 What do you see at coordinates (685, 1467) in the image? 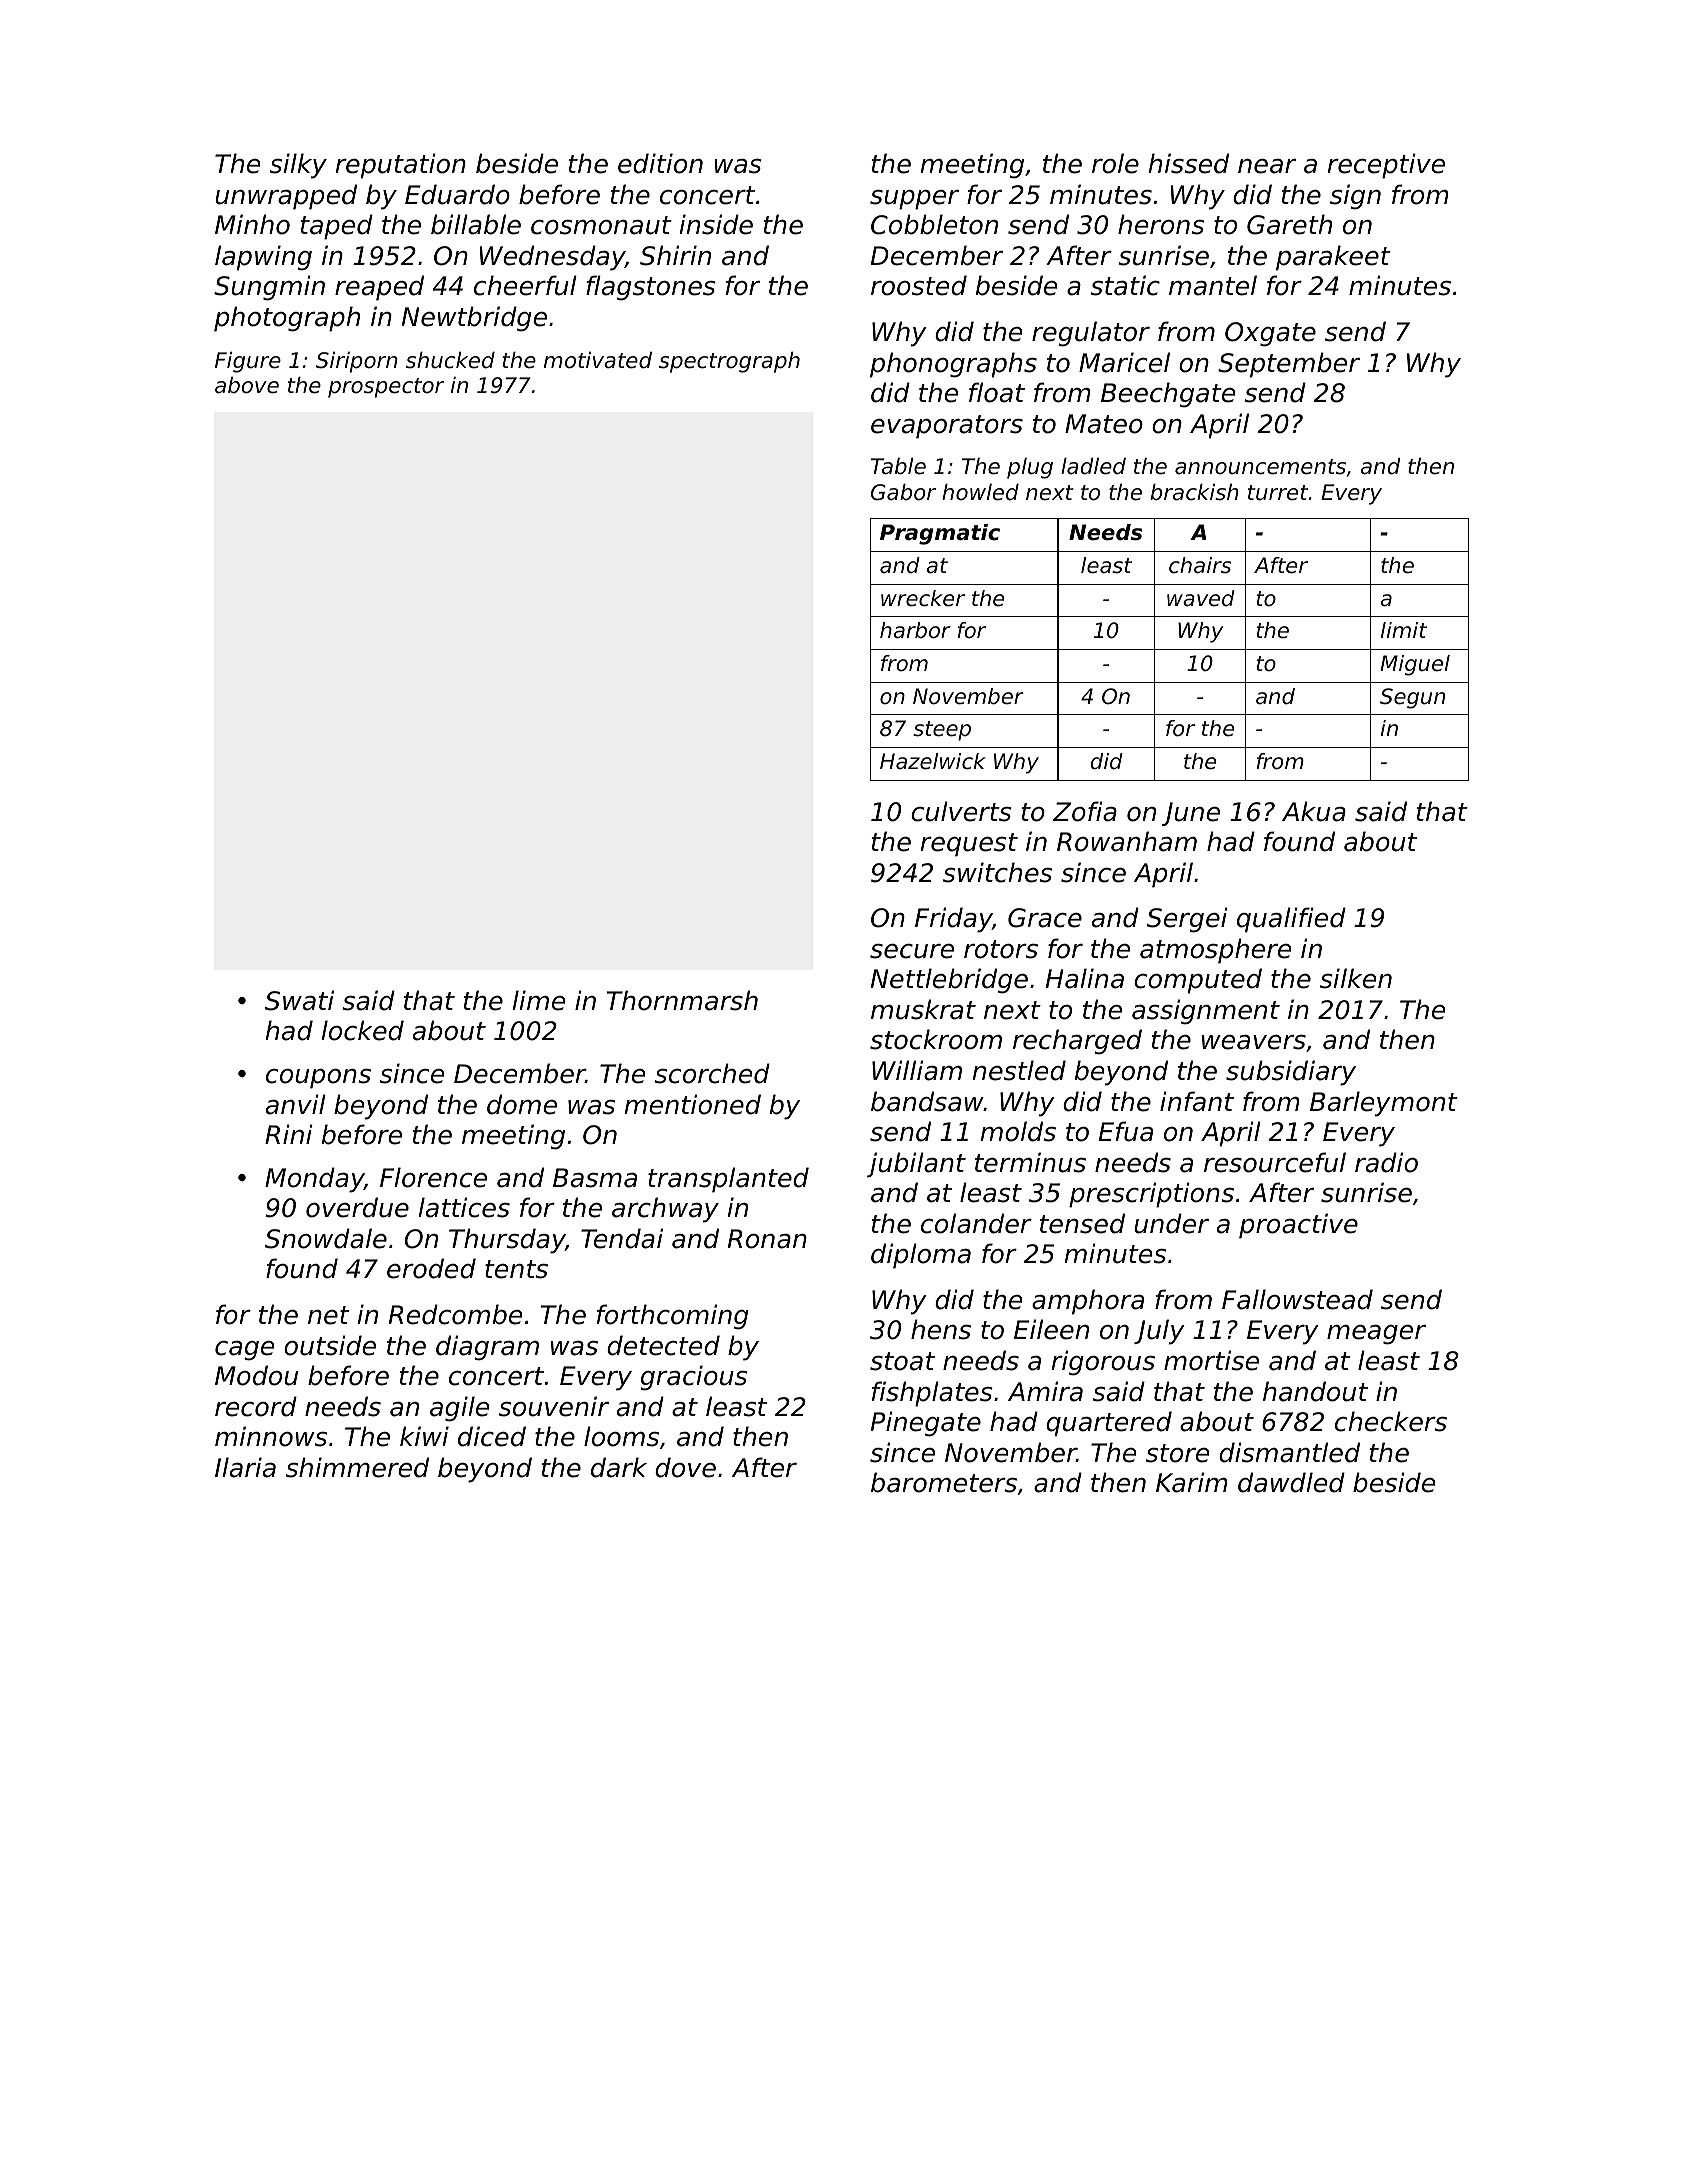
I see `dove` at bounding box center [685, 1467].
